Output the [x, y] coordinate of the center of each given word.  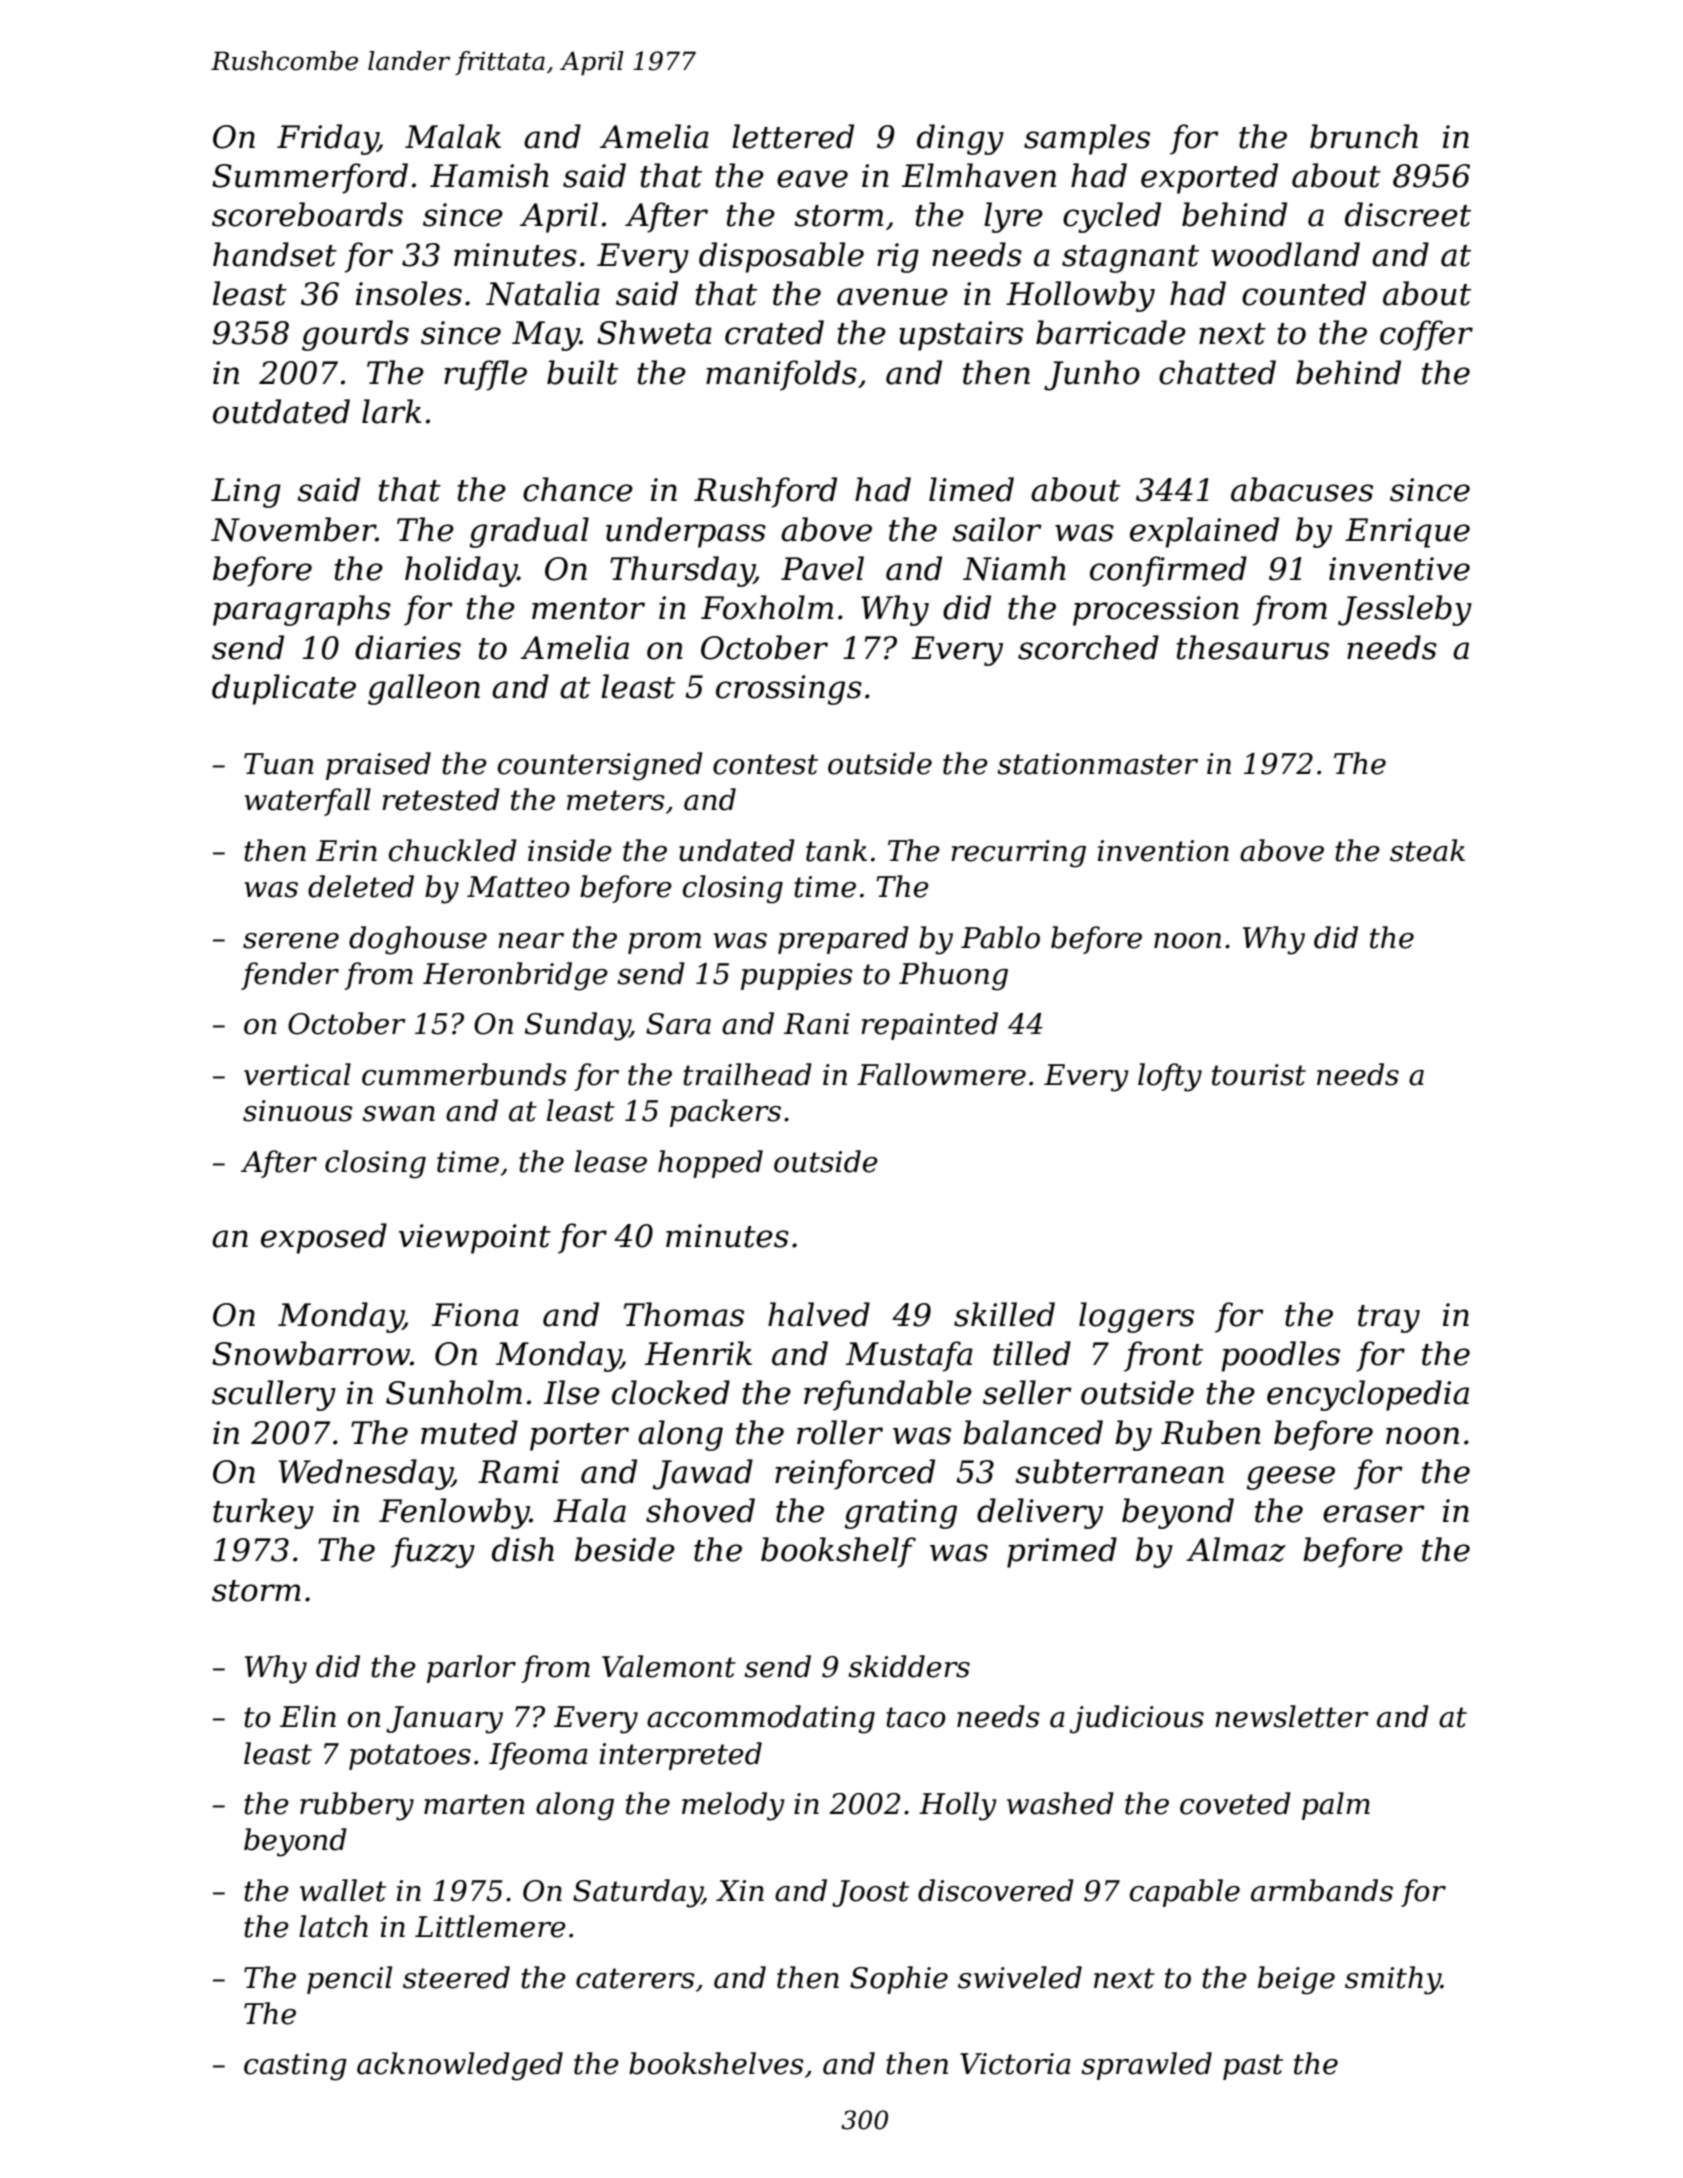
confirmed [1168, 571]
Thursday [682, 571]
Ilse [572, 1392]
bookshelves [716, 2063]
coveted [1235, 1803]
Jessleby [1405, 610]
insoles [409, 293]
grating [901, 1514]
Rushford [765, 492]
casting [295, 2067]
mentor [588, 609]
